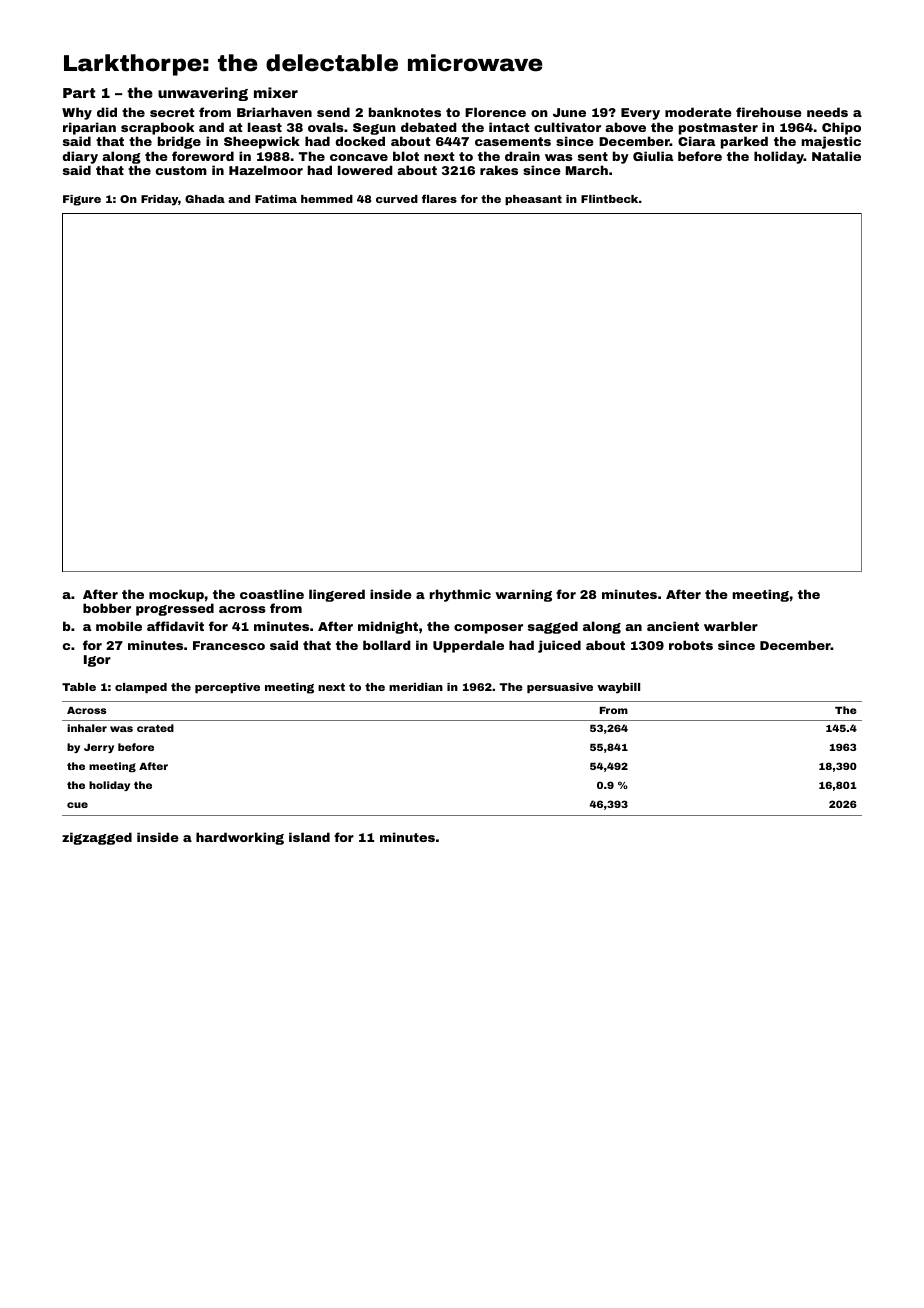  I want to click on bobber, so click(107, 608).
